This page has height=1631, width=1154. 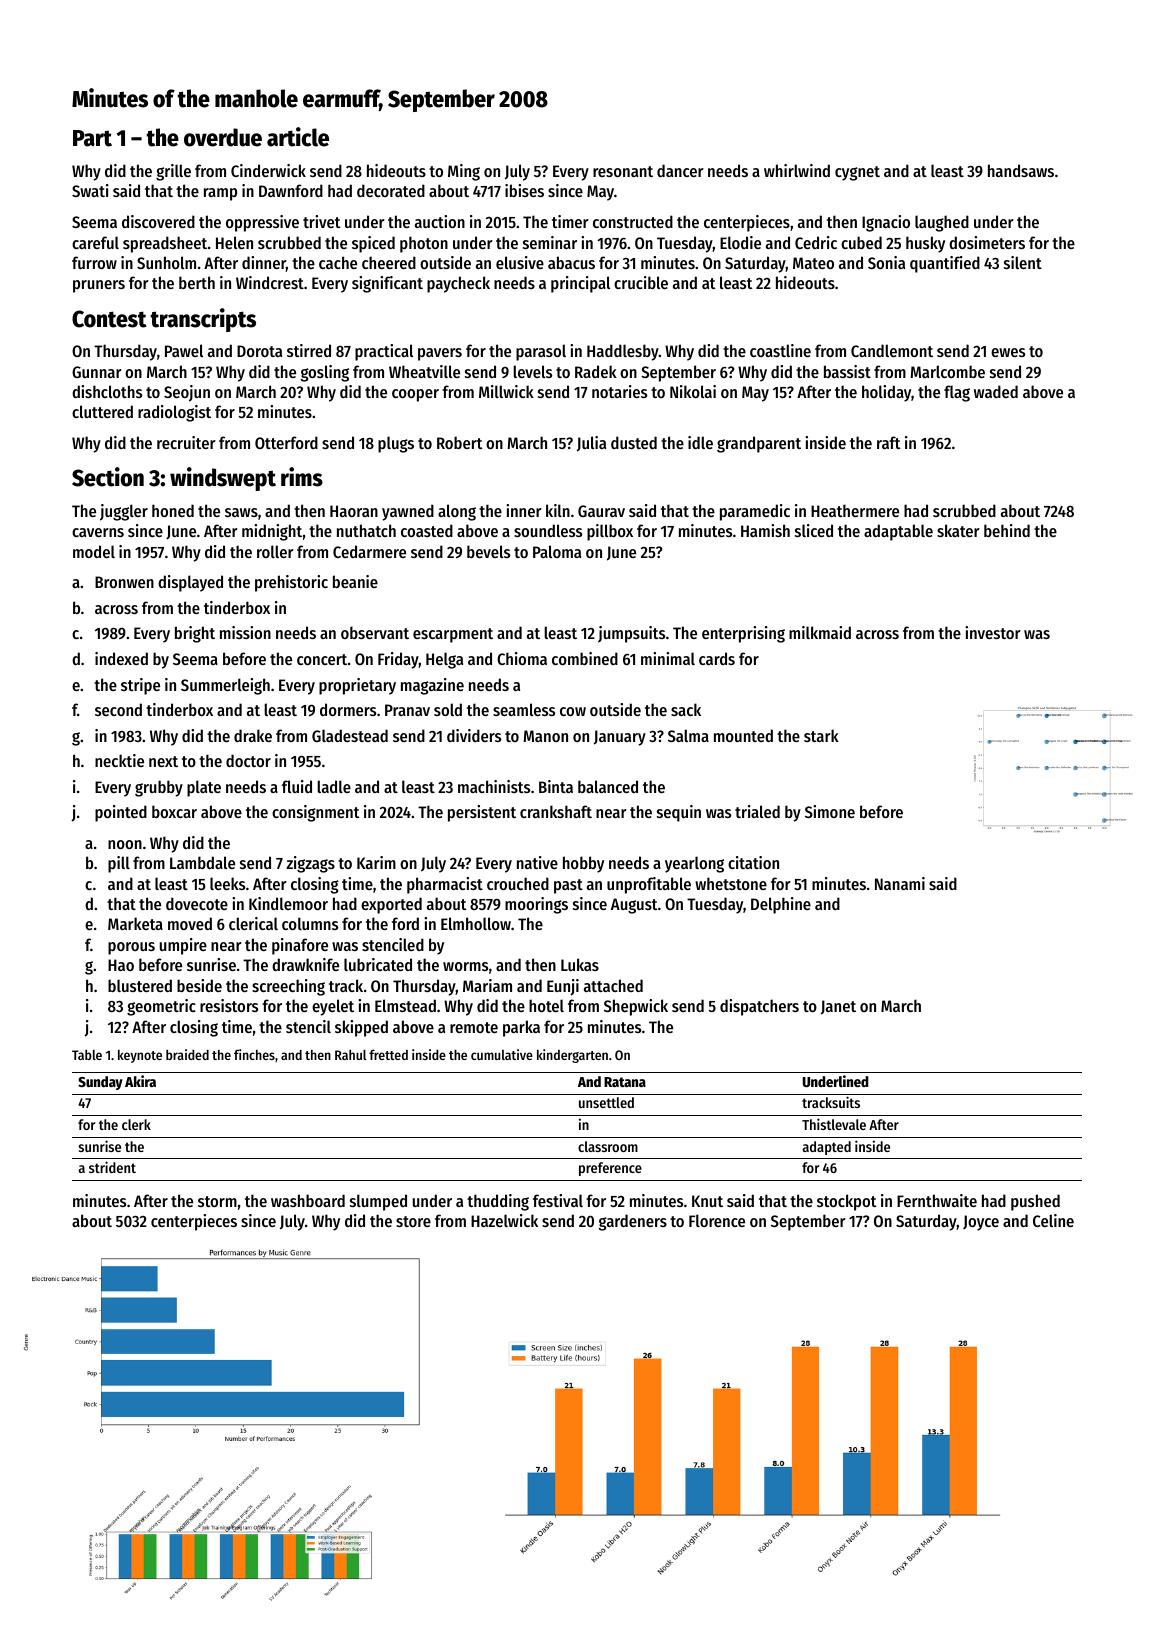 What do you see at coordinates (118, 709) in the page?
I see `second` at bounding box center [118, 709].
